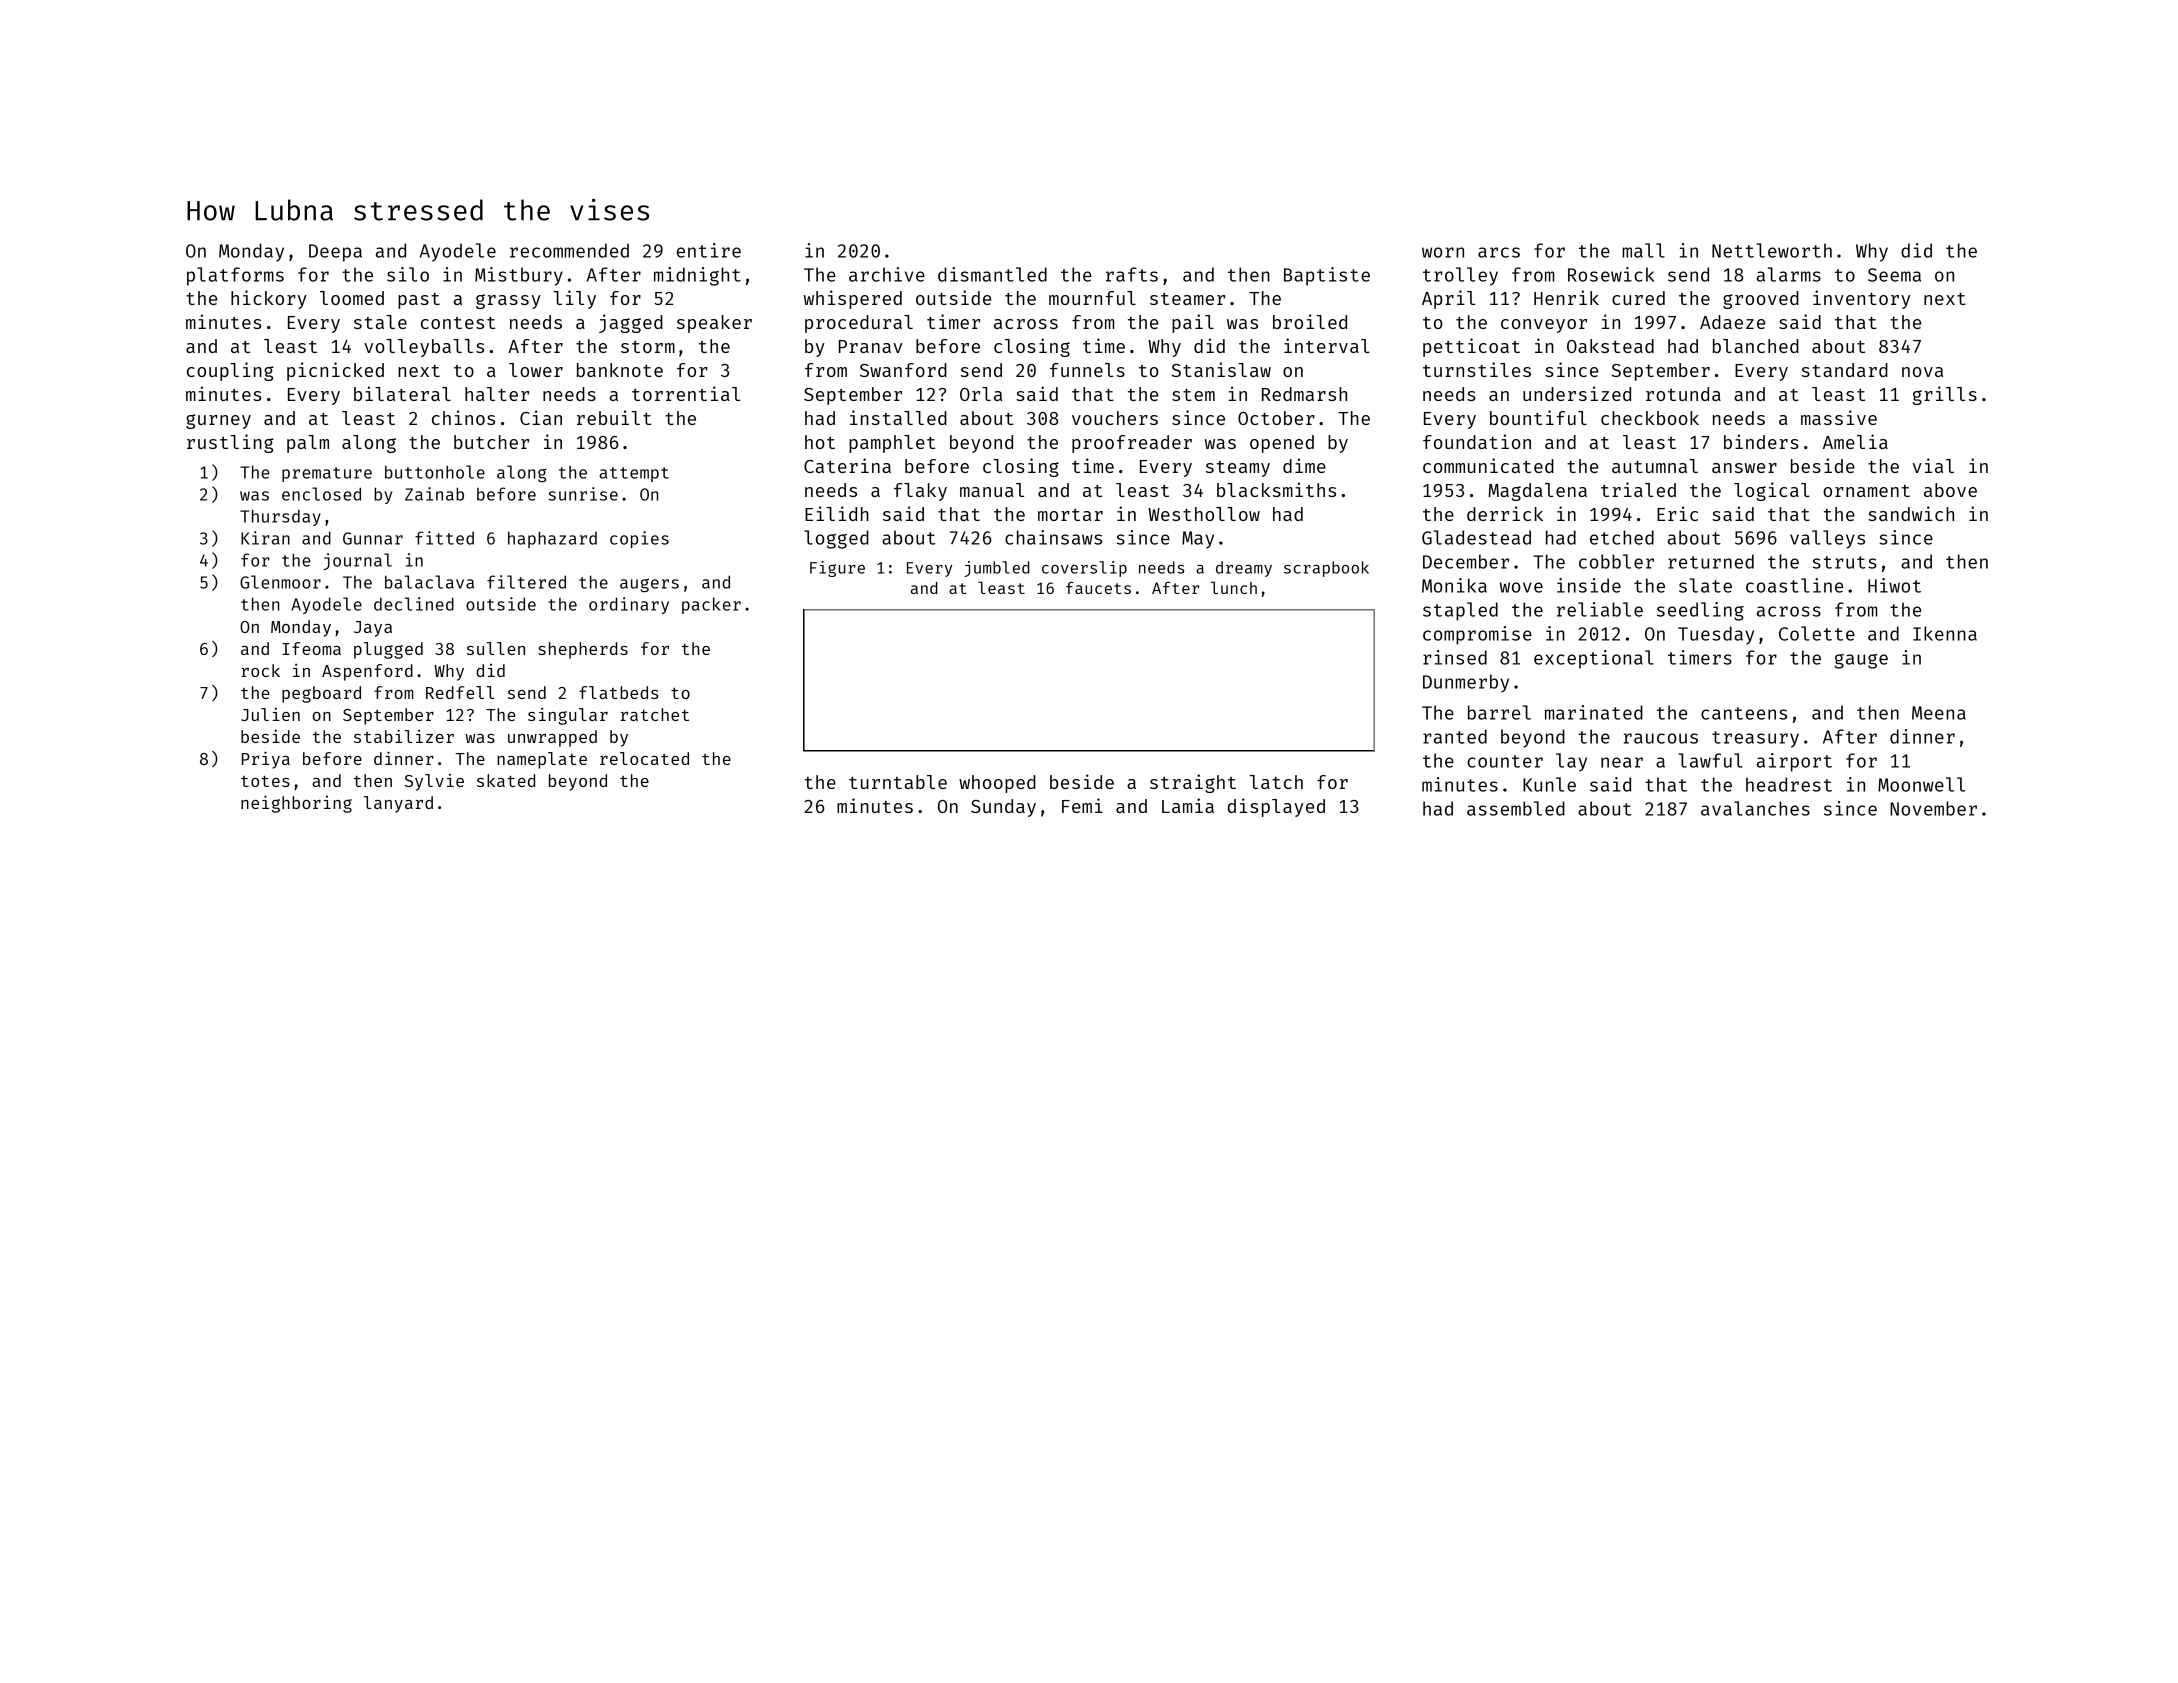 This screenshot has width=2178, height=1683. Describe the element at coordinates (1477, 635) in the screenshot. I see `compromise` at that location.
